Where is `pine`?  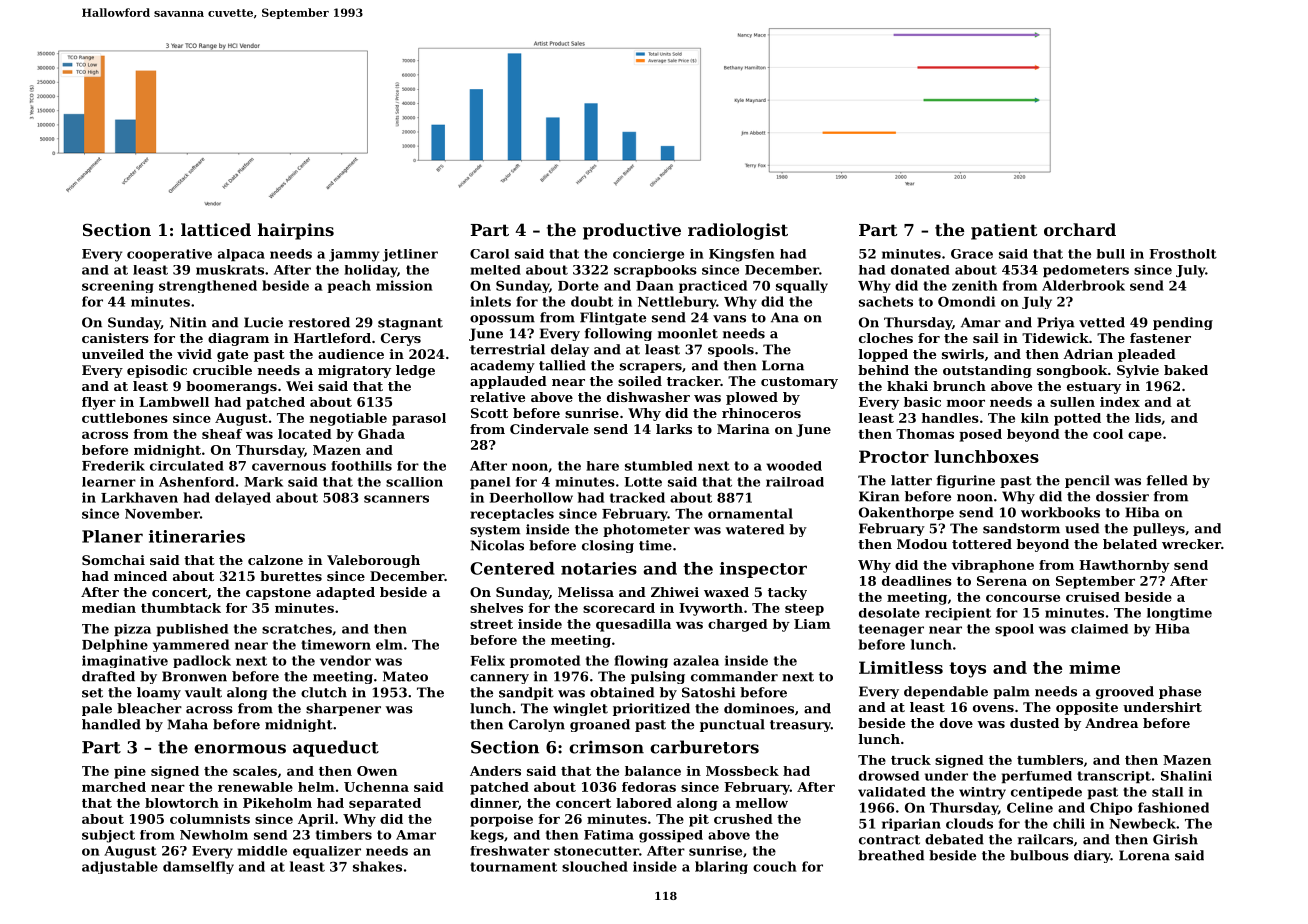 pine is located at coordinates (130, 772).
